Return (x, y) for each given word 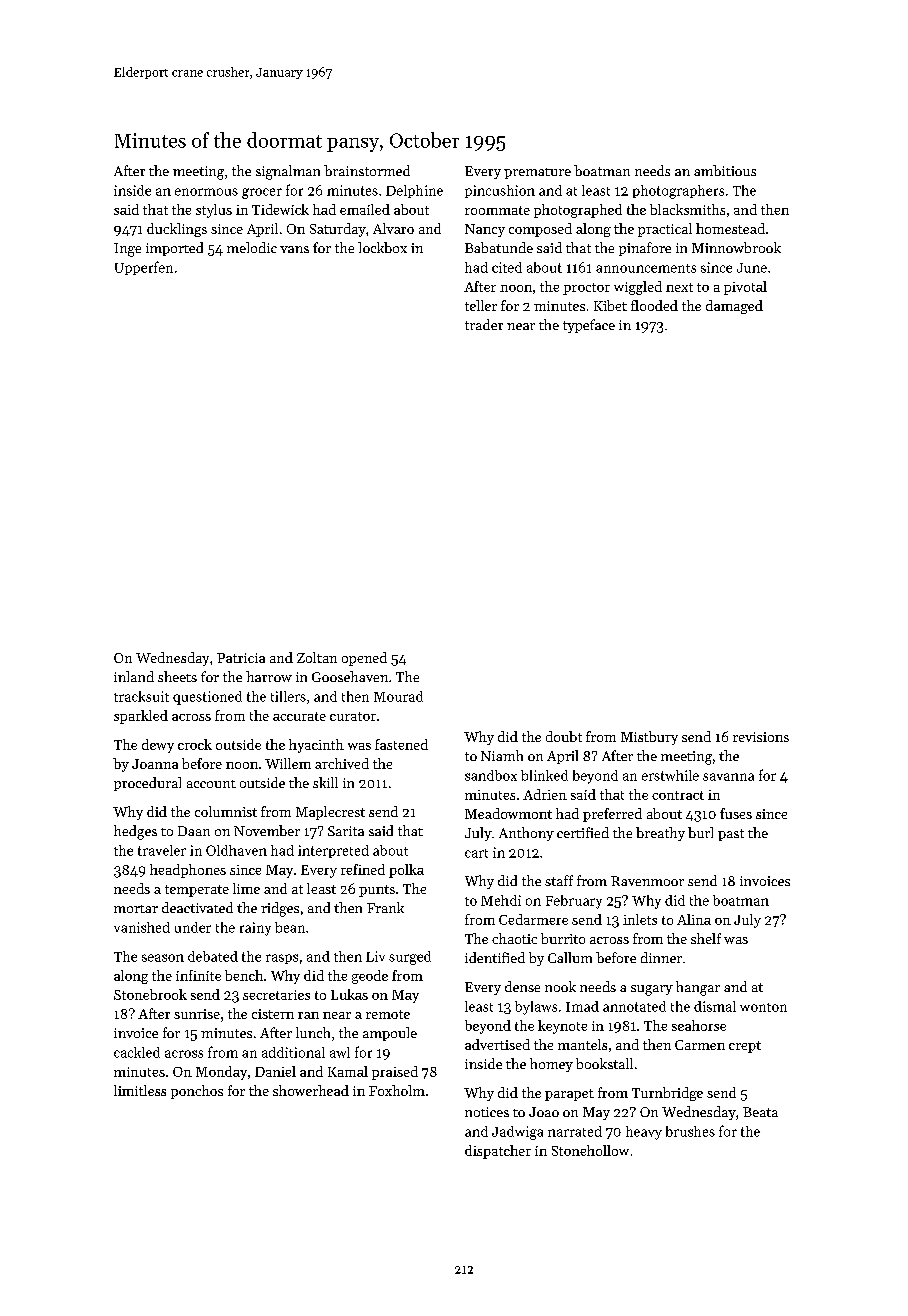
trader (484, 324)
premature (537, 173)
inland (134, 676)
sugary (652, 990)
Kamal (348, 1071)
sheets (177, 676)
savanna (728, 777)
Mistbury (649, 738)
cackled (137, 1052)
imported (174, 249)
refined (363, 869)
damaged (734, 307)
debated (213, 956)
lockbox (382, 247)
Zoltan (317, 657)
